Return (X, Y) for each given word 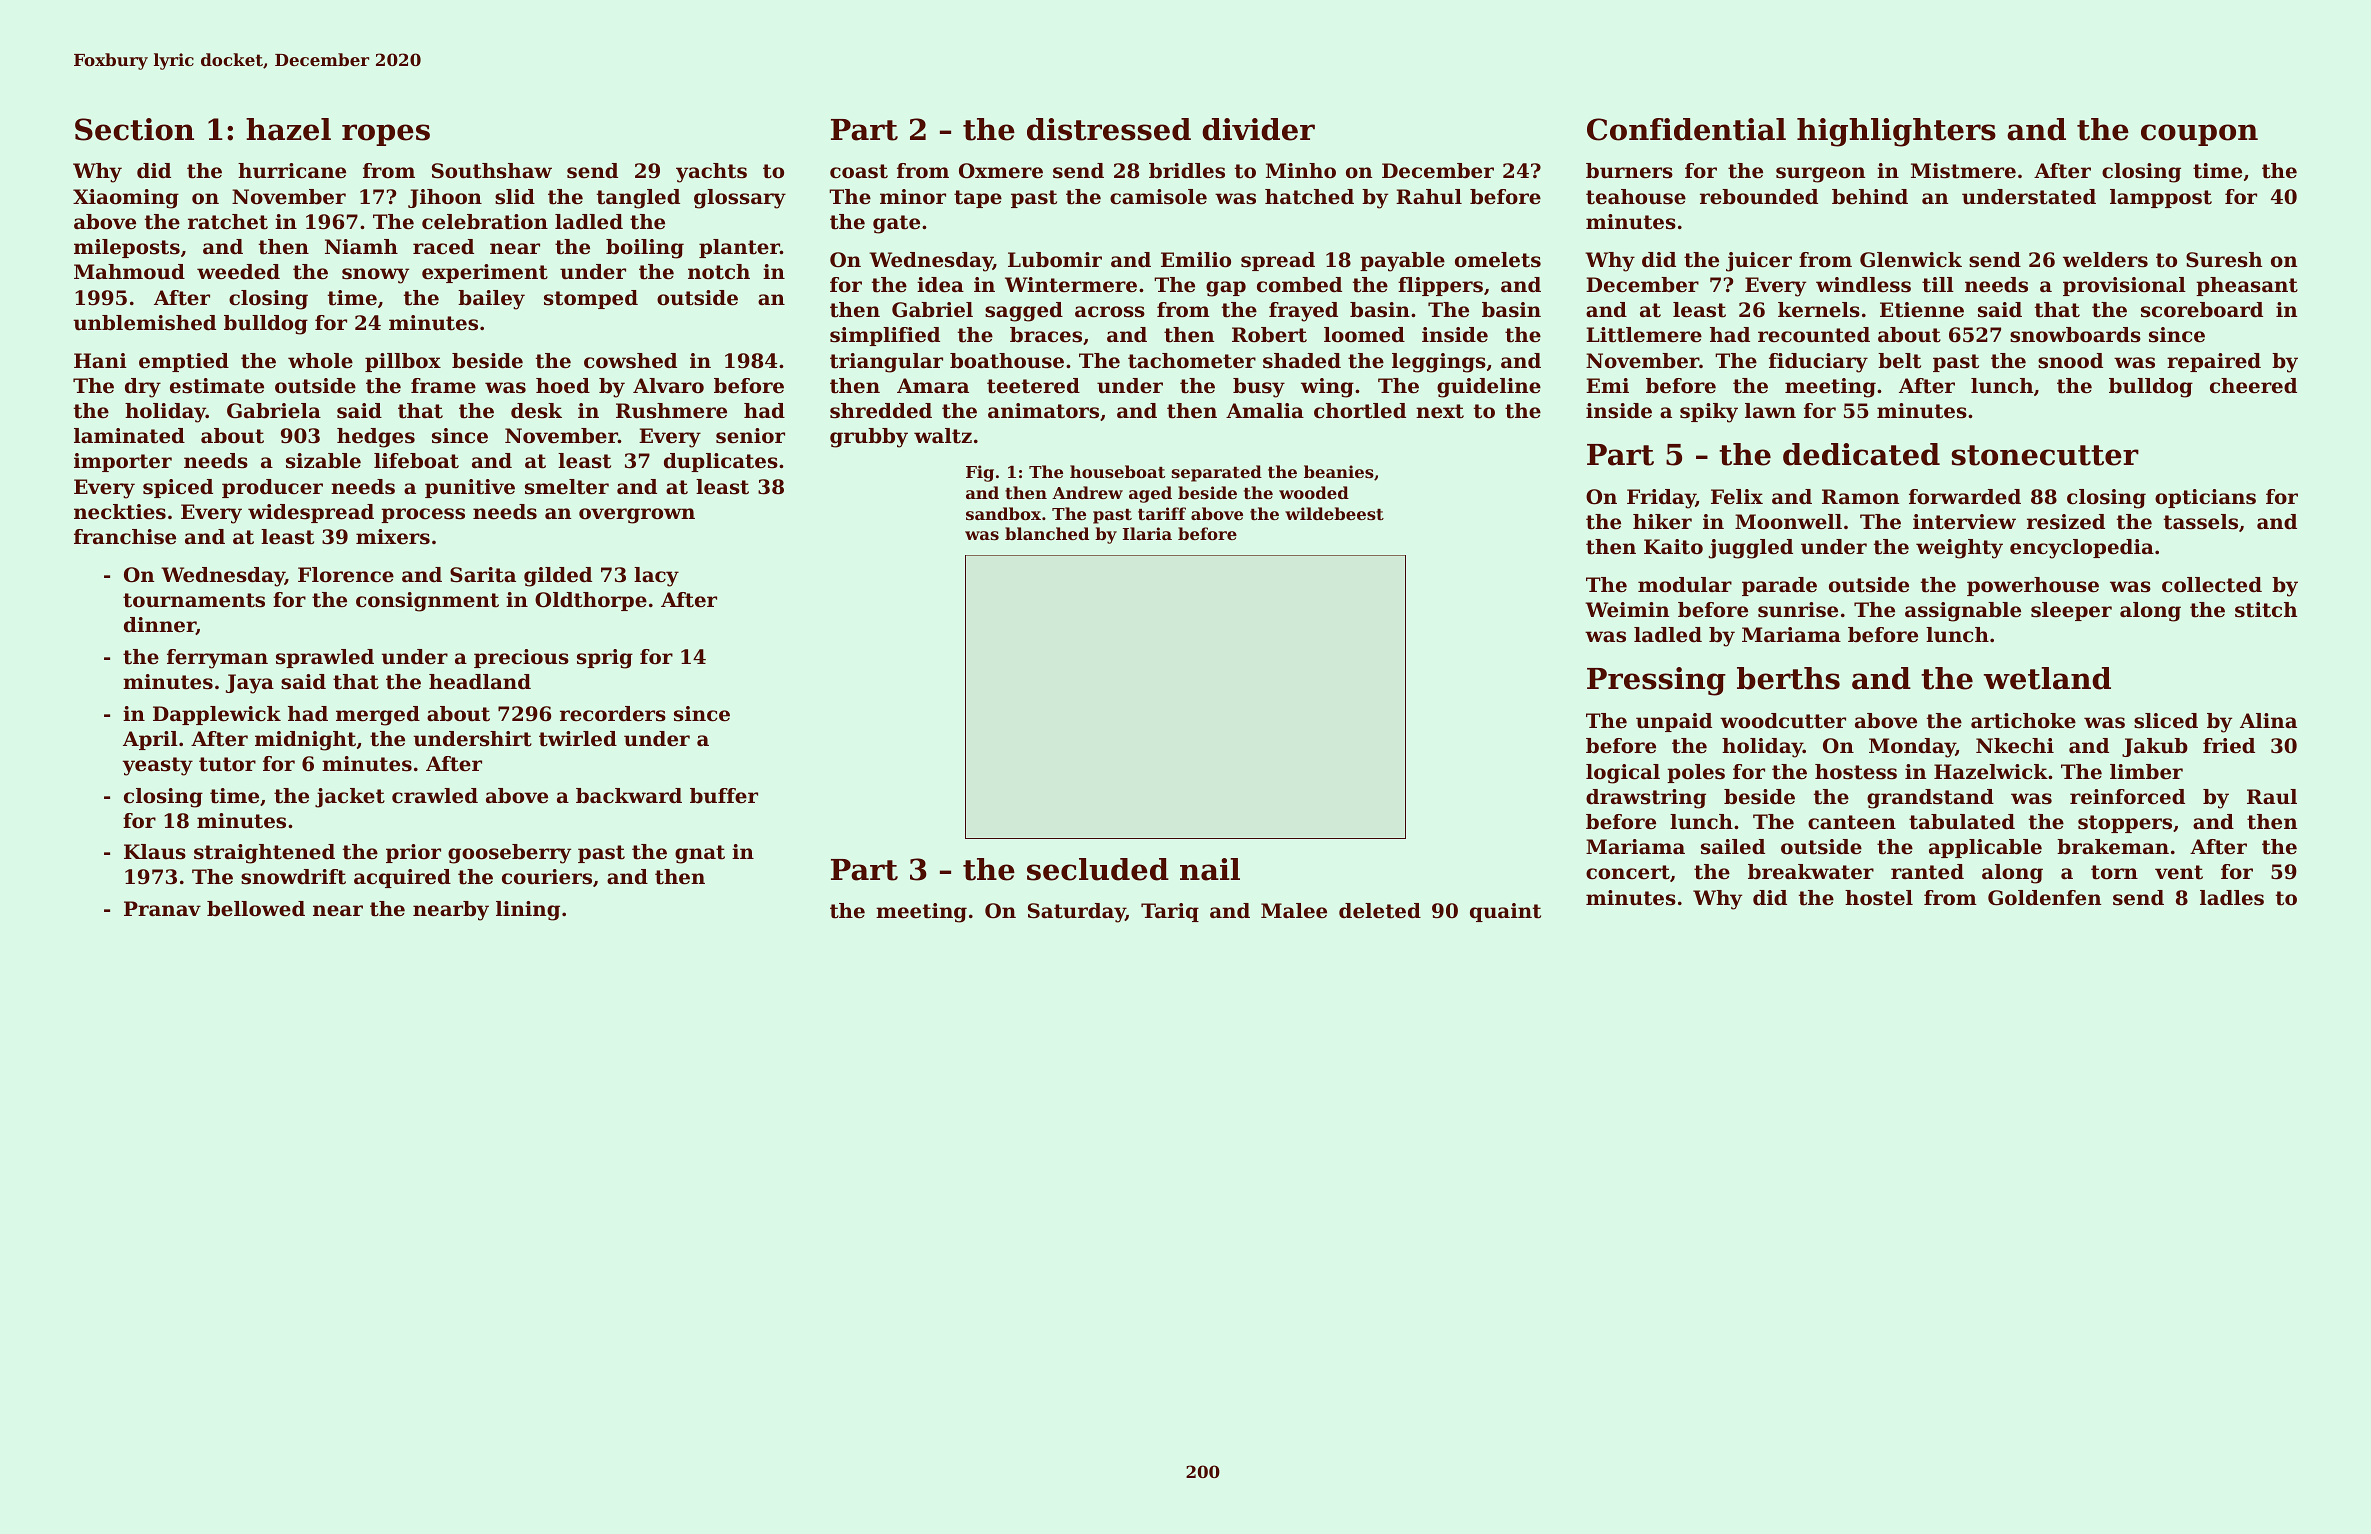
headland (480, 682)
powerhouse (2033, 586)
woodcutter (1783, 721)
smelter (567, 487)
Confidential (1686, 129)
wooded (1314, 492)
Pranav (162, 908)
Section (134, 129)
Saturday (1076, 913)
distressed (1109, 129)
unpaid (1674, 722)
